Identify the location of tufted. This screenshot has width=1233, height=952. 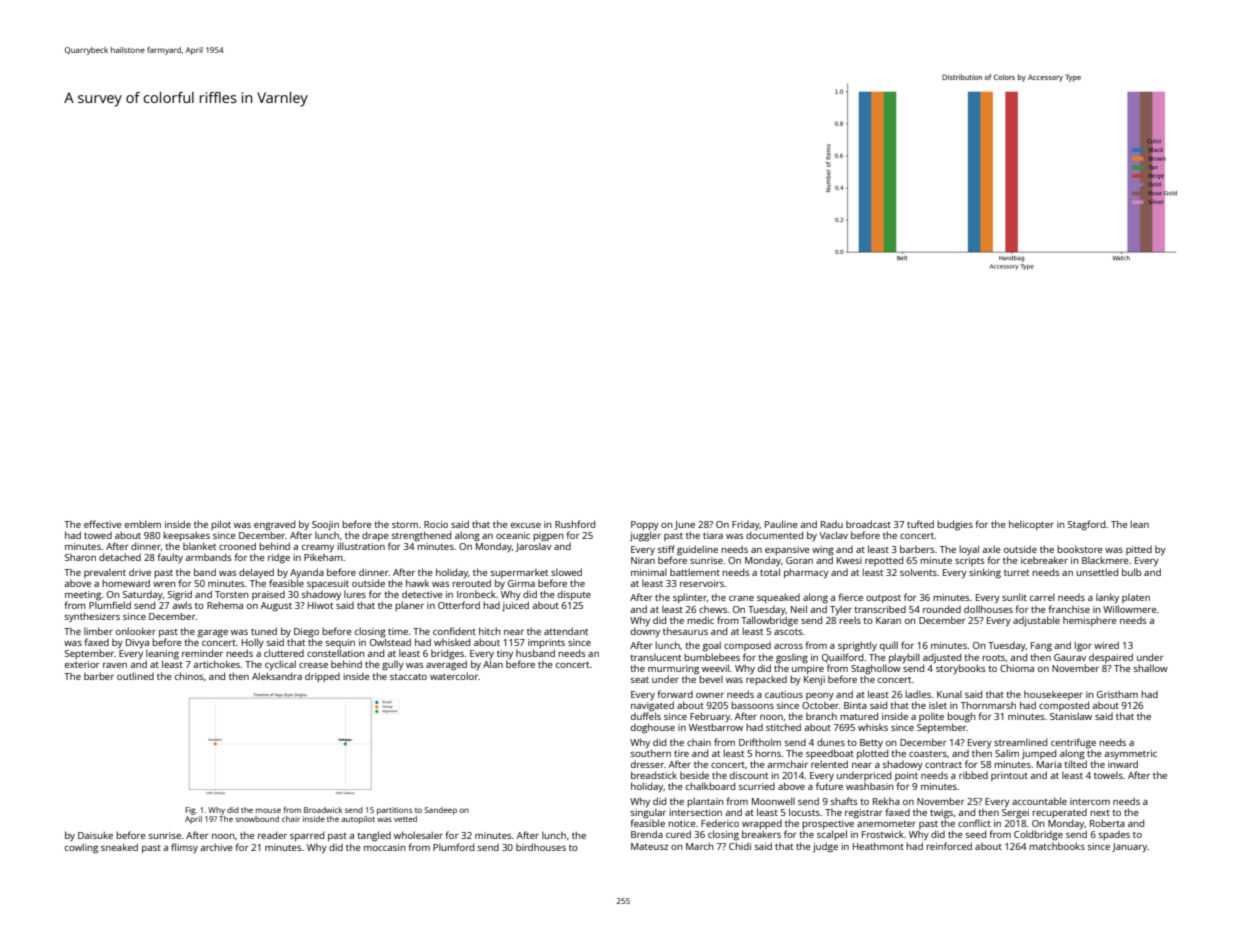
(920, 524).
